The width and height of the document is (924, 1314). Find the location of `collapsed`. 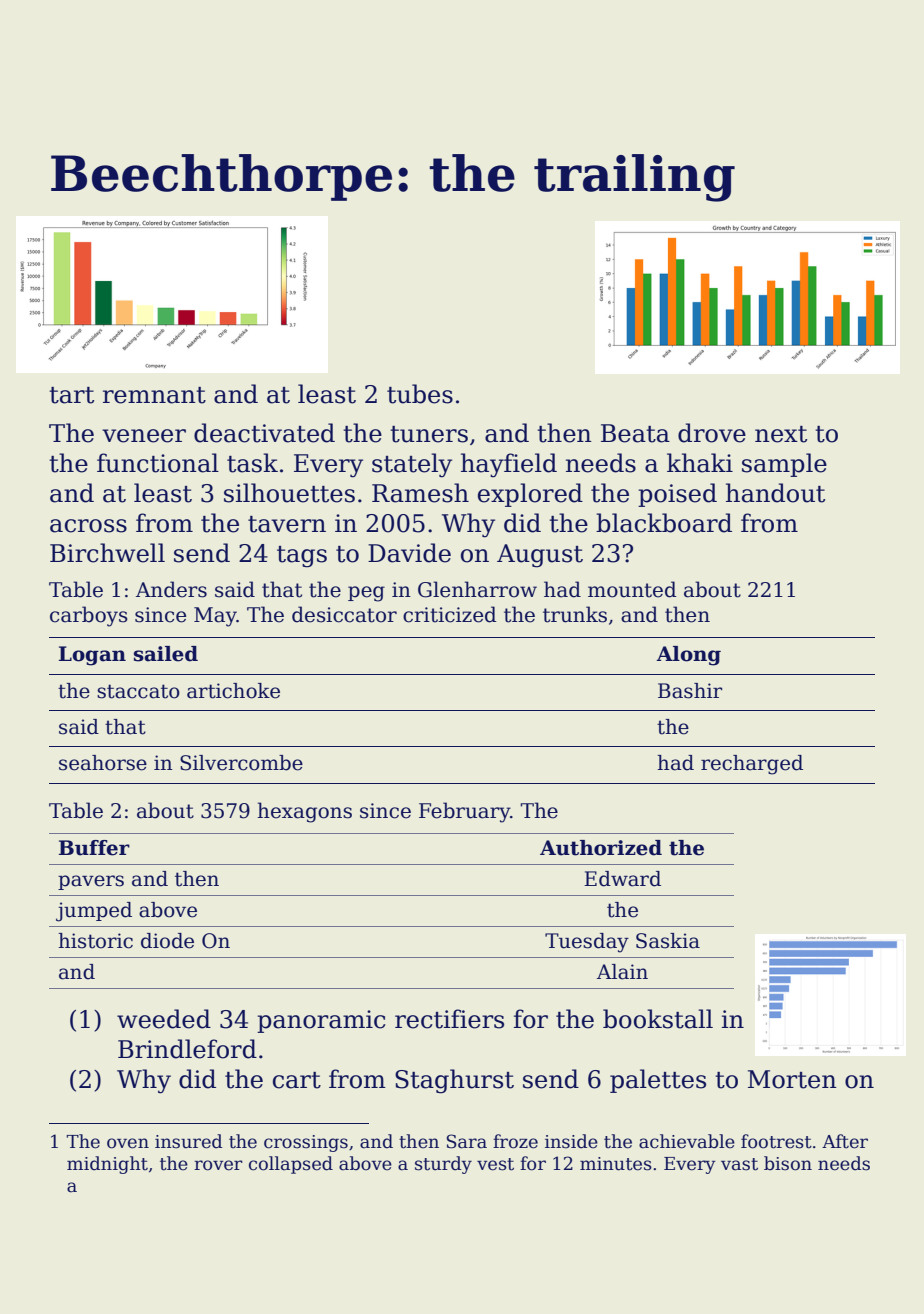

collapsed is located at coordinates (291, 1165).
